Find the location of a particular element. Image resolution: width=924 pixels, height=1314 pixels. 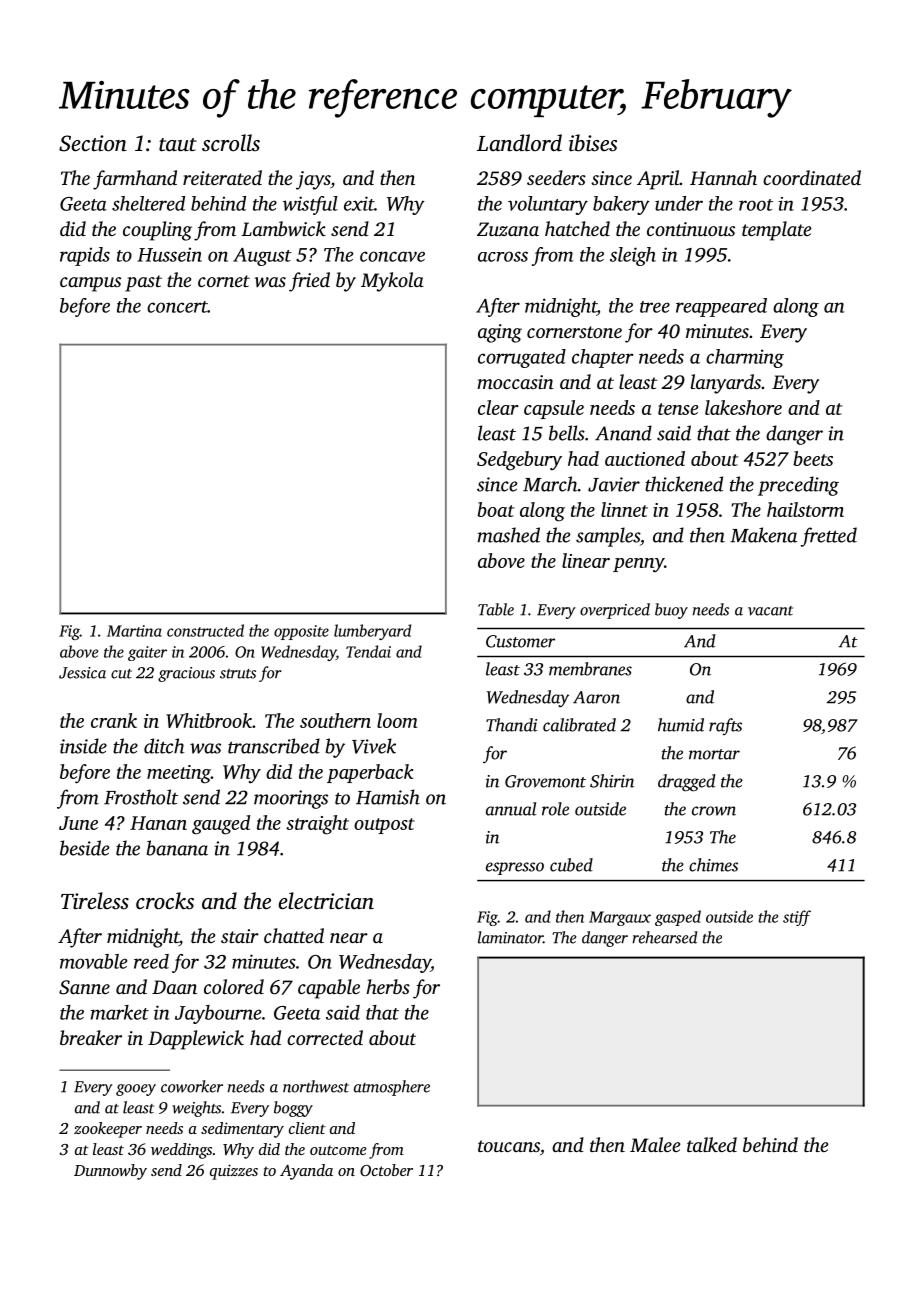

client is located at coordinates (307, 1128).
